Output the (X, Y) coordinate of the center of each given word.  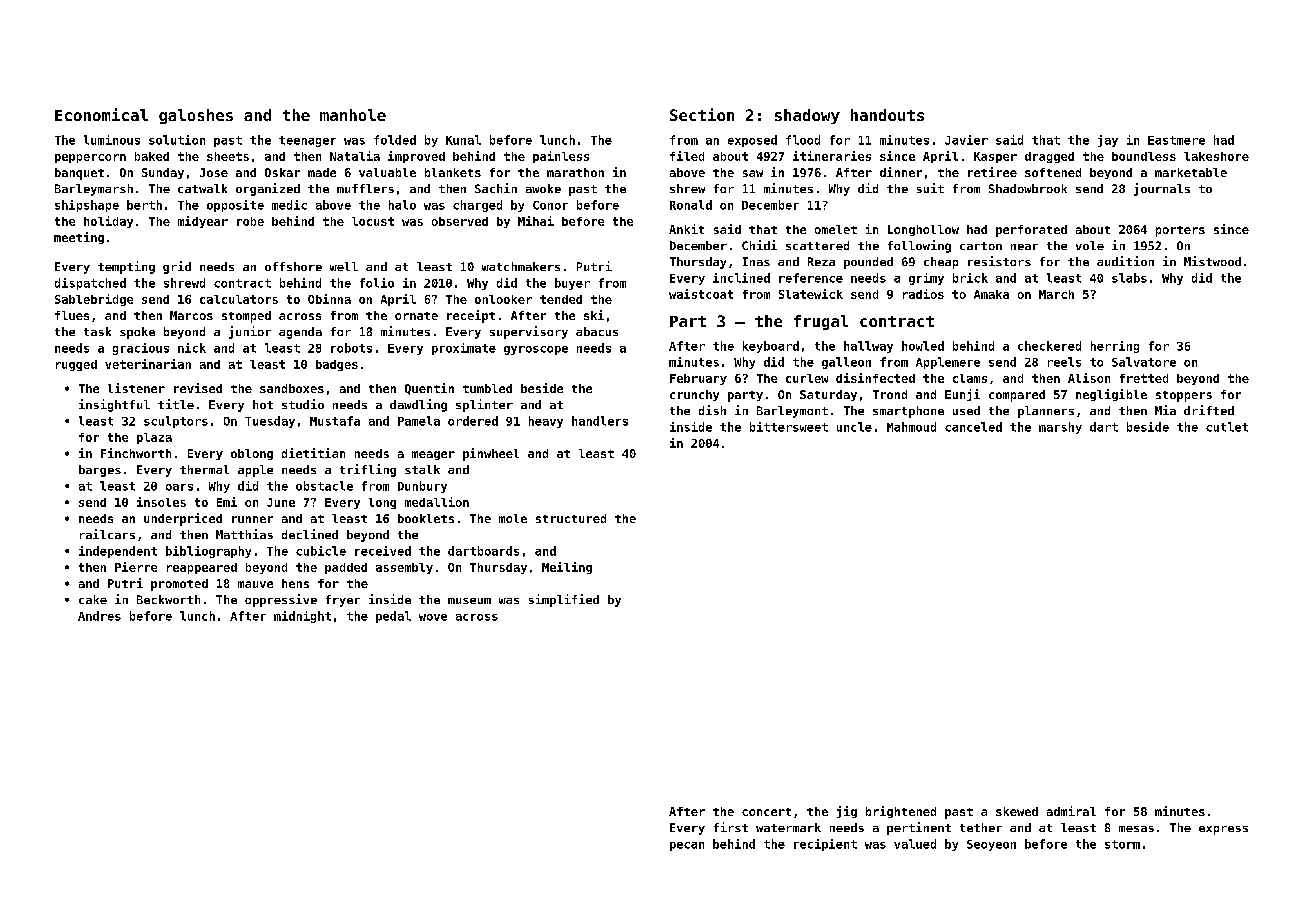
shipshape (87, 206)
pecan (687, 846)
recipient (825, 845)
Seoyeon (991, 845)
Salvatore (1144, 362)
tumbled (487, 388)
